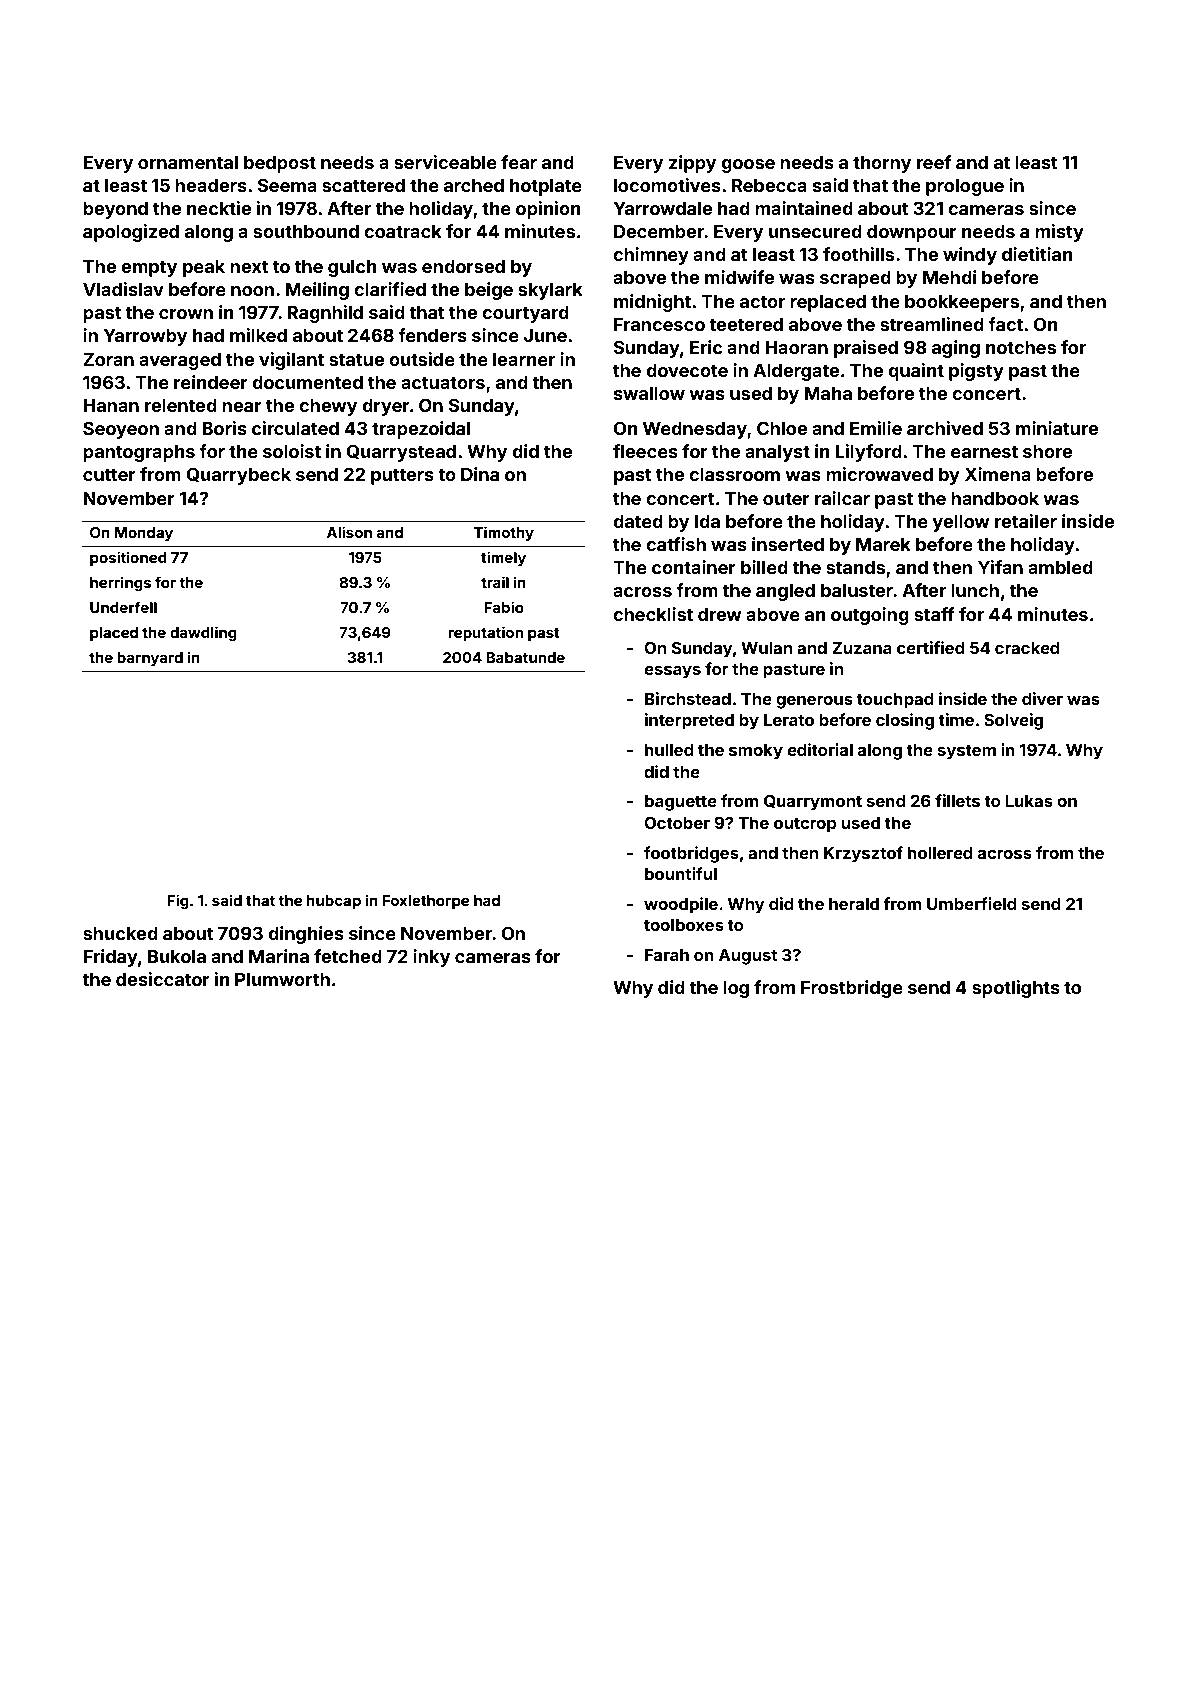 The image size is (1198, 1694). I want to click on prologue, so click(965, 187).
